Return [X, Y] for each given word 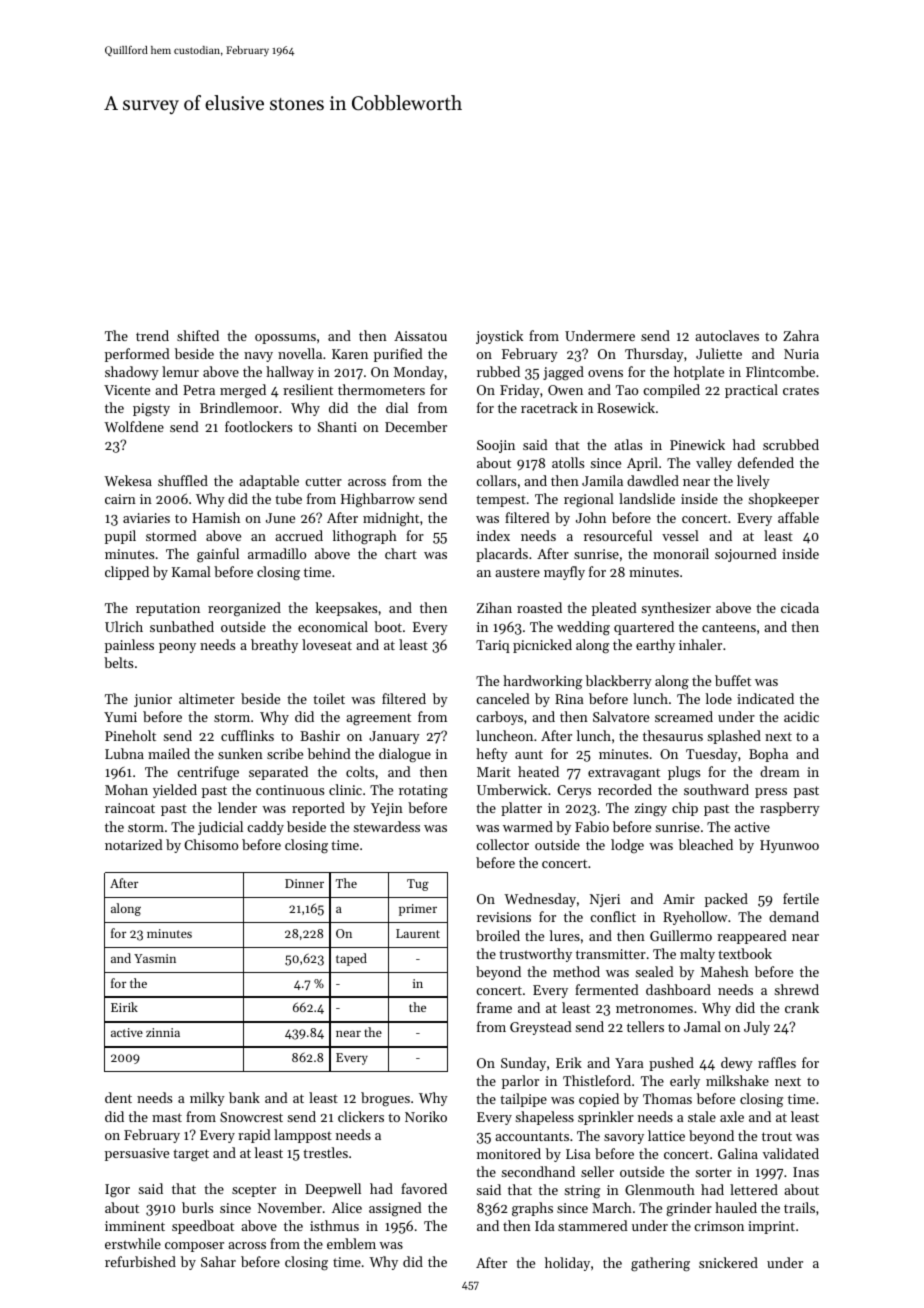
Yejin [387, 809]
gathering [660, 1264]
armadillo [277, 553]
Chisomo [211, 844]
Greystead [541, 1028]
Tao [627, 390]
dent [118, 1097]
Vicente [127, 390]
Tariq [493, 646]
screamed [684, 716]
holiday [567, 1264]
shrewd [796, 989]
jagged [563, 373]
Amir [679, 899]
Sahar [218, 1261]
